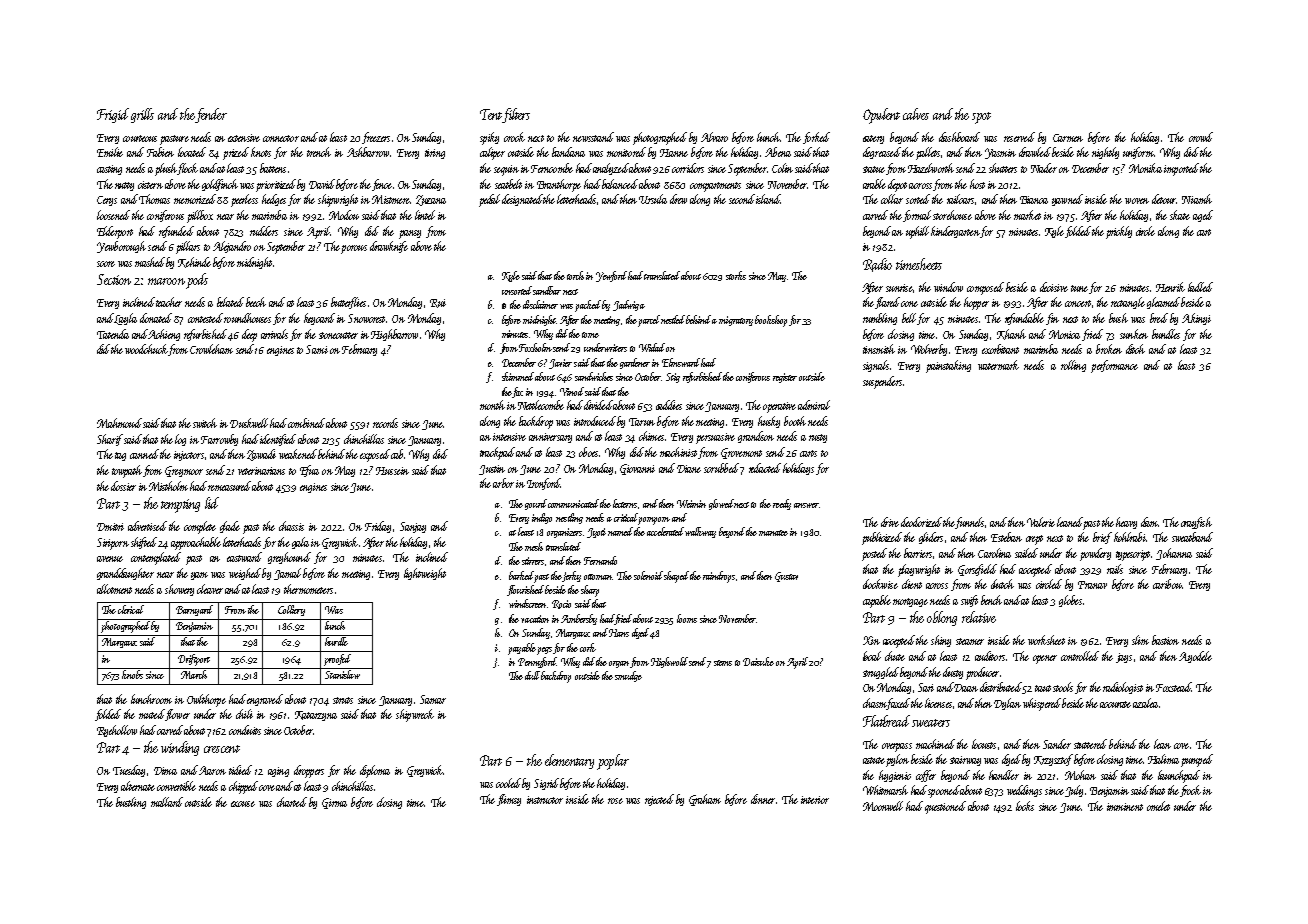  What do you see at coordinates (142, 115) in the page?
I see `grills` at bounding box center [142, 115].
